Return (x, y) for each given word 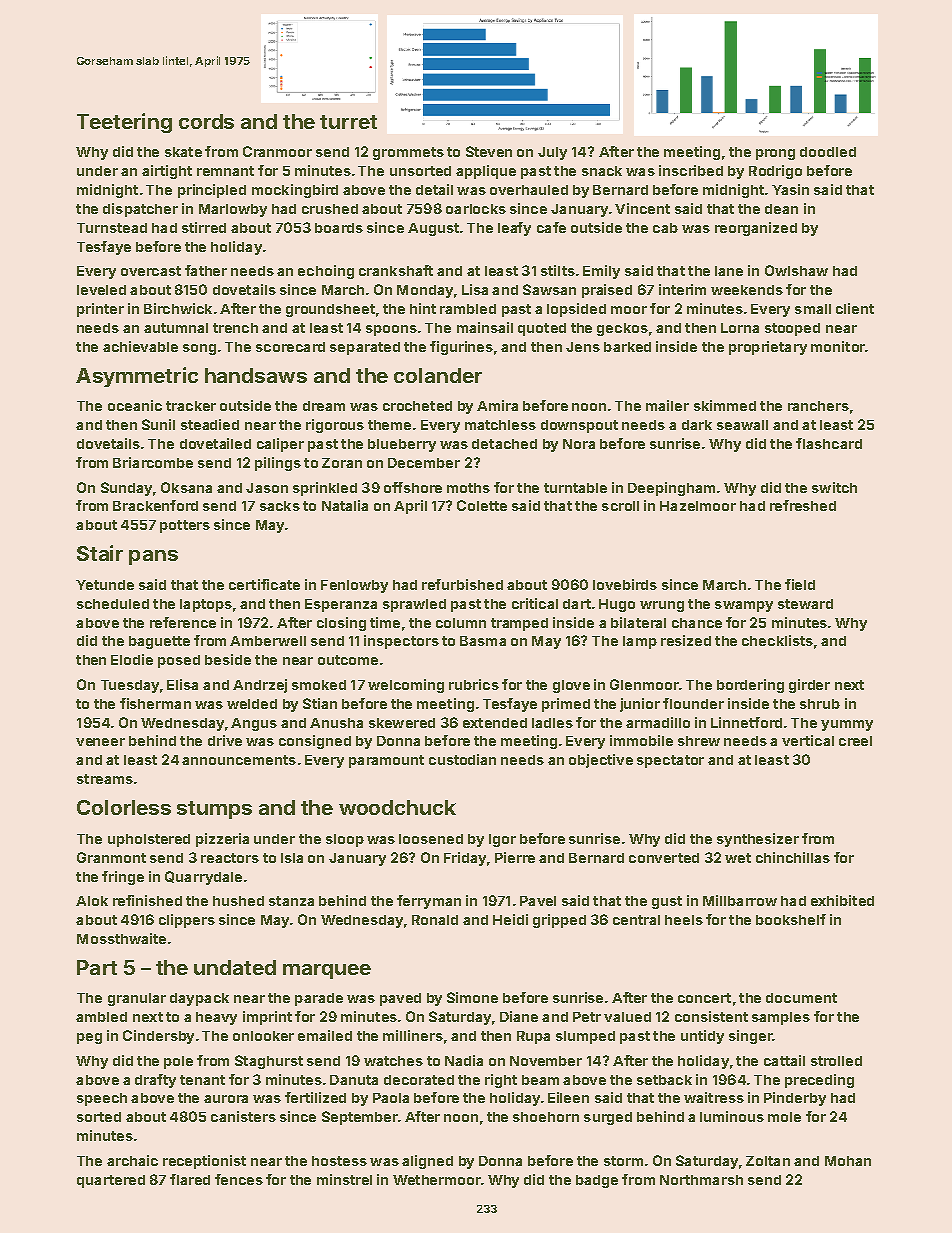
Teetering (124, 123)
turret (348, 122)
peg (89, 1038)
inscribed (691, 170)
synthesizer (758, 840)
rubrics (474, 684)
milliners (413, 1035)
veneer (100, 742)
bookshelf (791, 919)
